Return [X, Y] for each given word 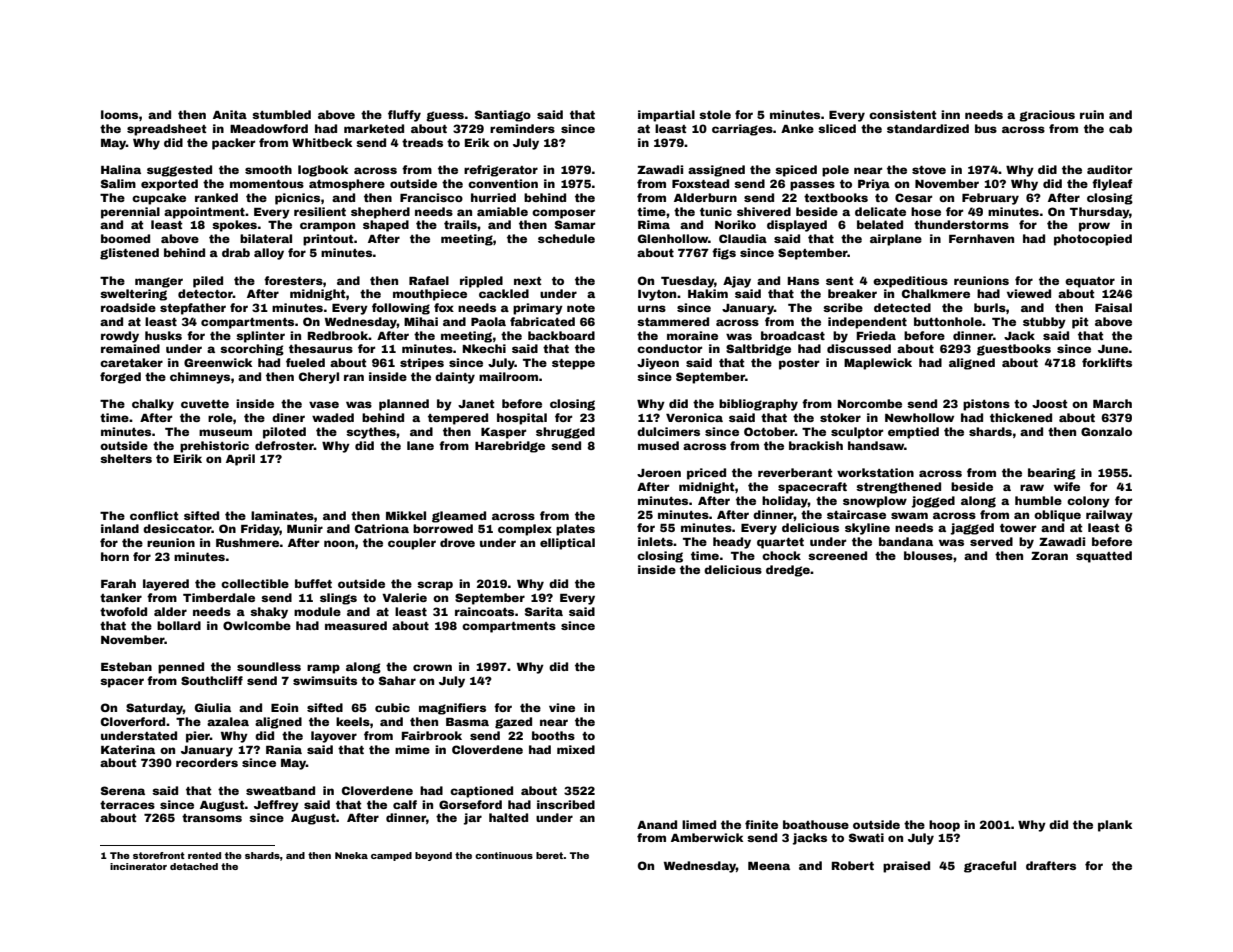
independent [867, 323]
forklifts [1107, 362]
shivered [764, 211]
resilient [320, 211]
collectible [255, 583]
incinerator [138, 866]
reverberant [795, 472]
